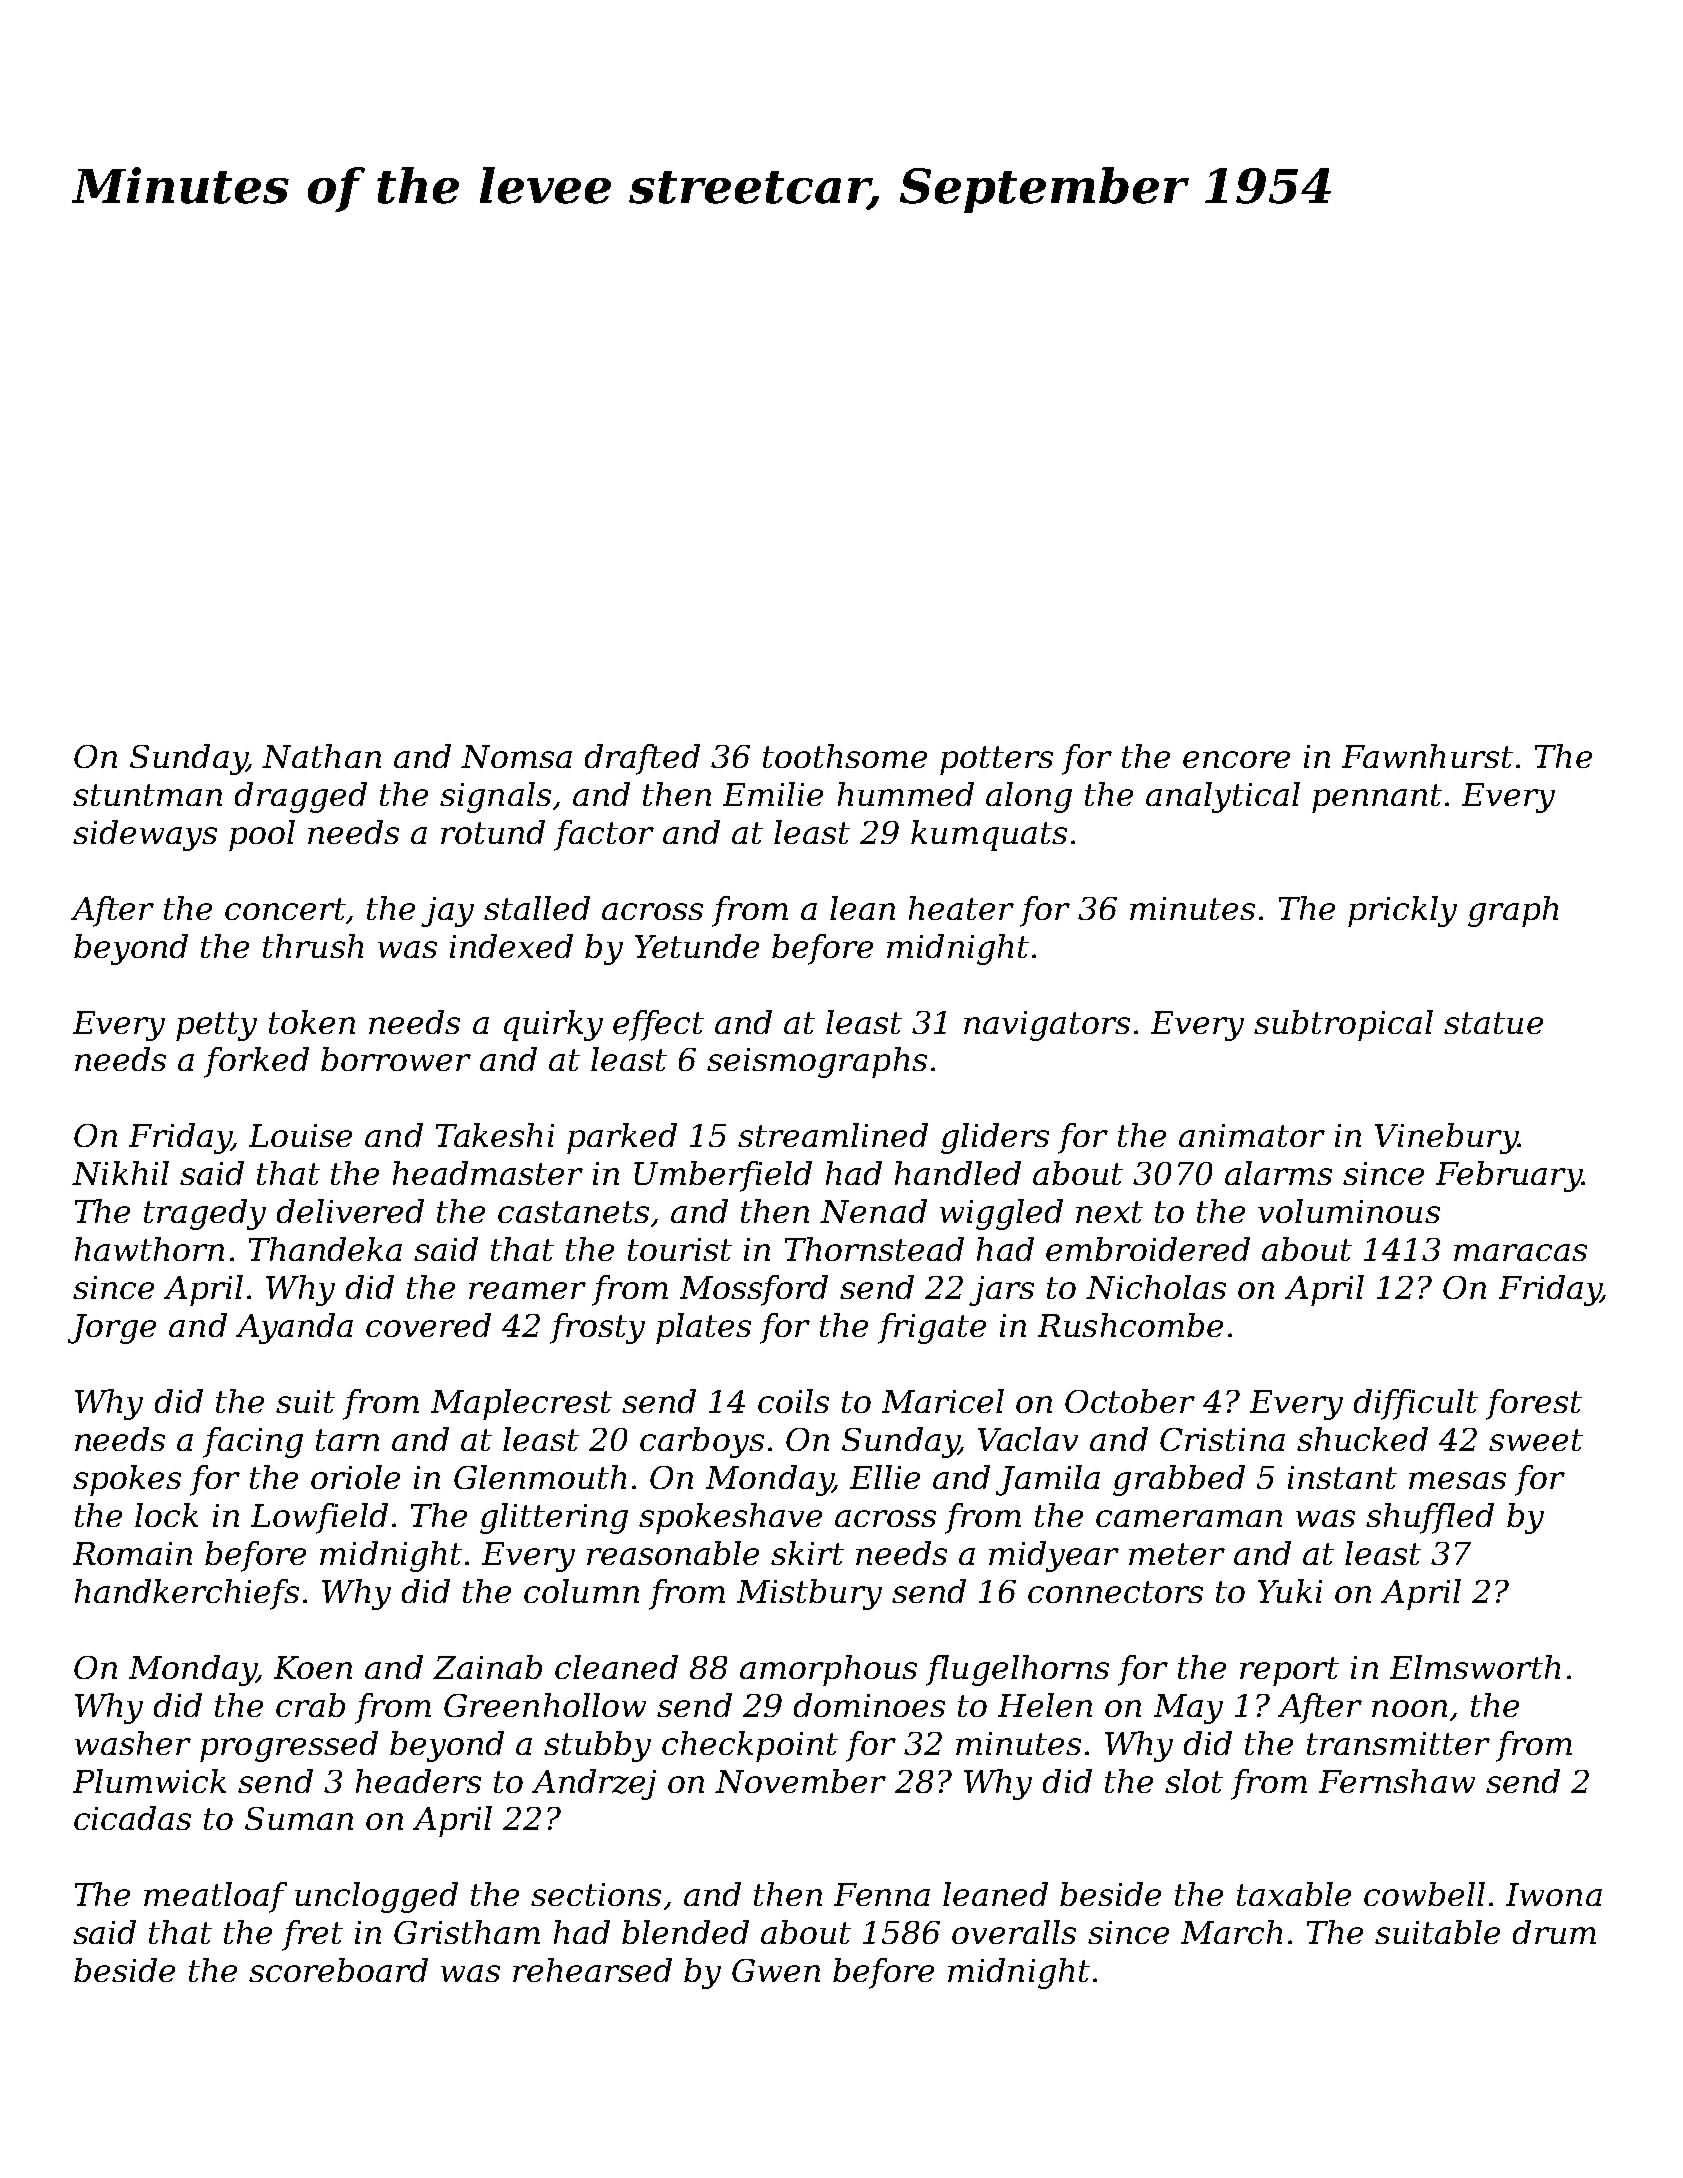 The image size is (1683, 2178). Describe the element at coordinates (313, 946) in the screenshot. I see `thrush` at that location.
